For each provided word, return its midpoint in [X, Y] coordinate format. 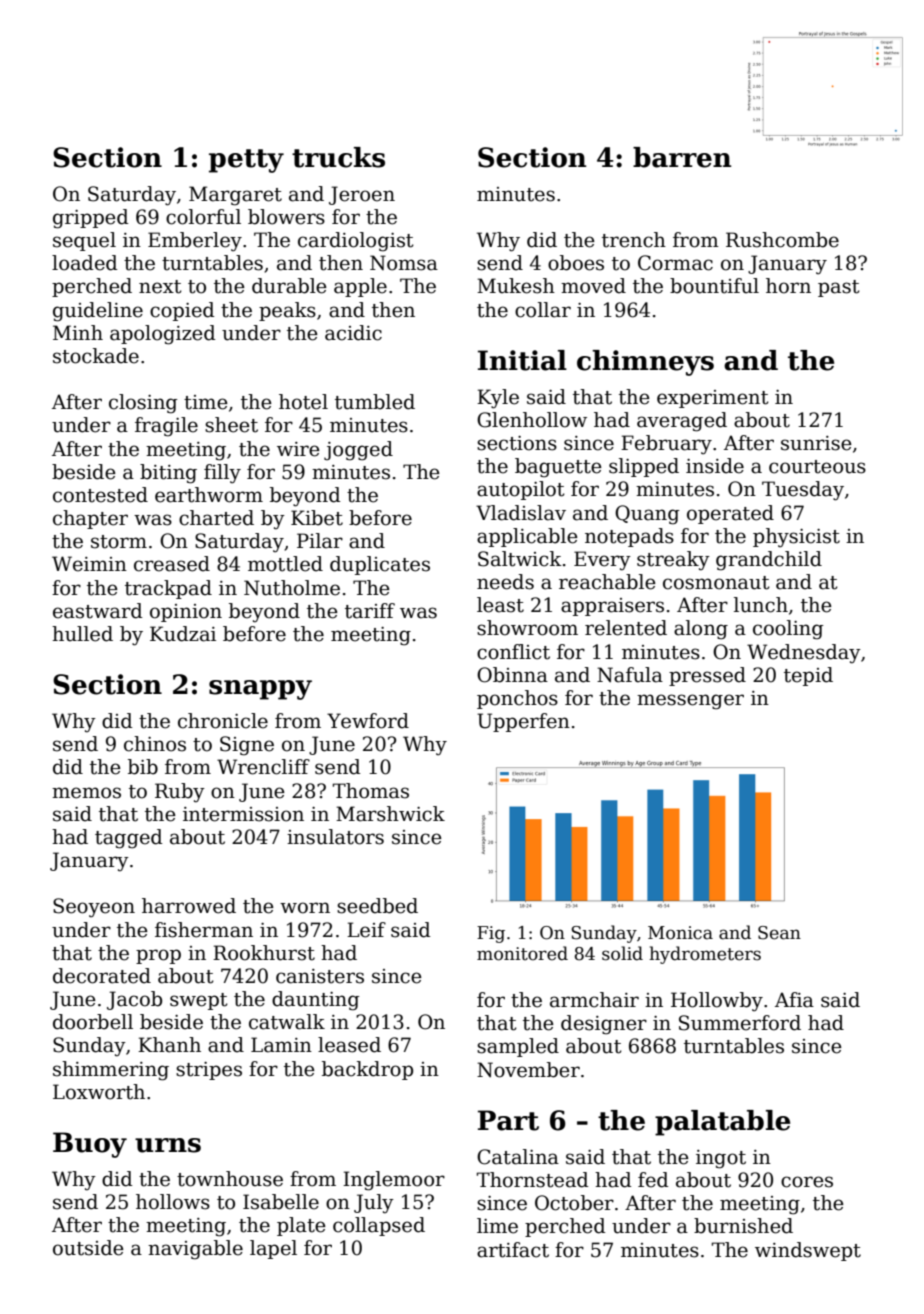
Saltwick [520, 559]
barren [682, 157]
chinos [155, 744]
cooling [788, 630]
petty [246, 161]
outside [88, 1248]
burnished [743, 1226]
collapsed [379, 1226]
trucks [338, 157]
